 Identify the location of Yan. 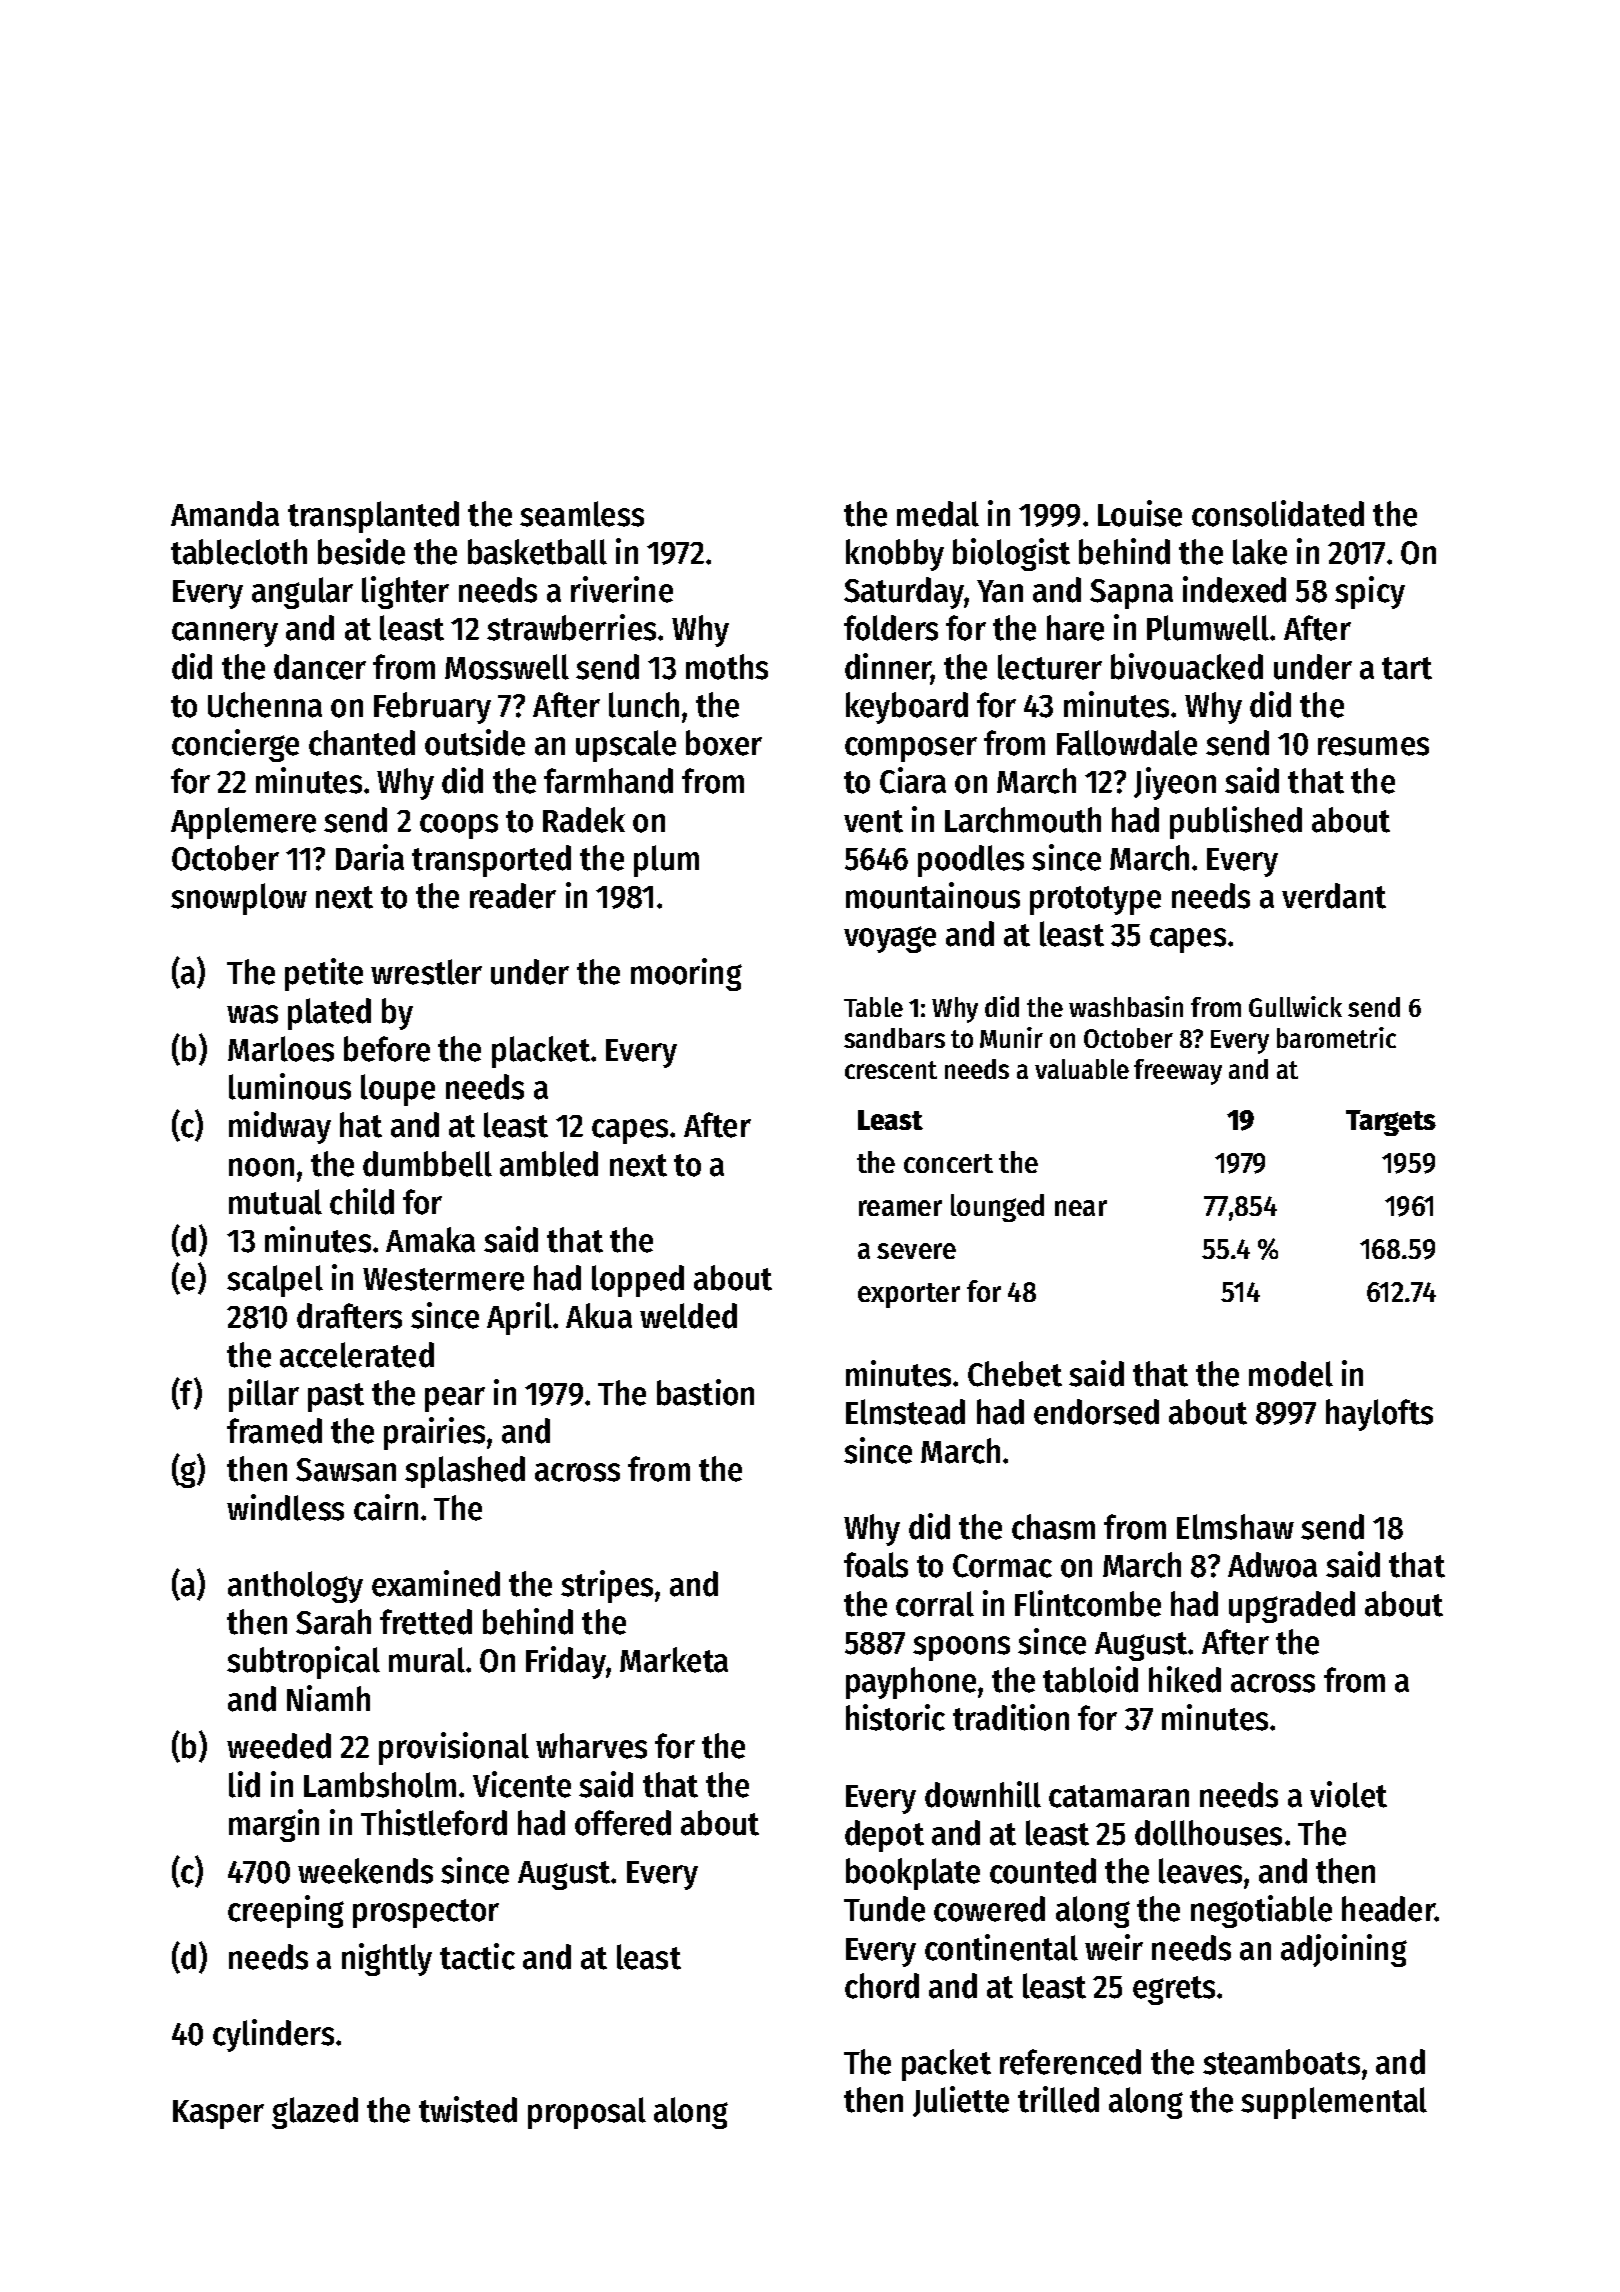
(1000, 591).
